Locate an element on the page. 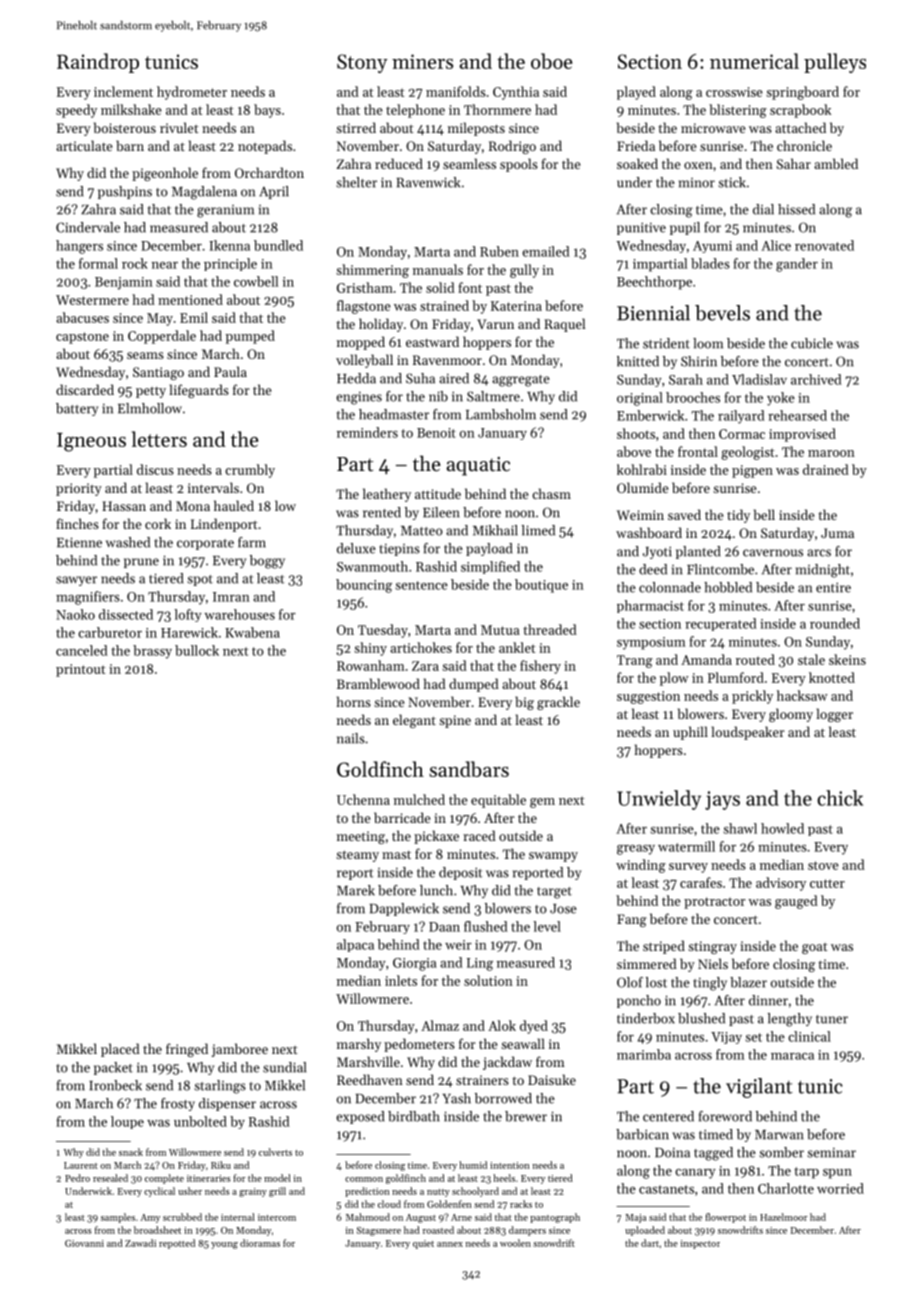 The width and height of the image is (924, 1308). principle is located at coordinates (230, 264).
